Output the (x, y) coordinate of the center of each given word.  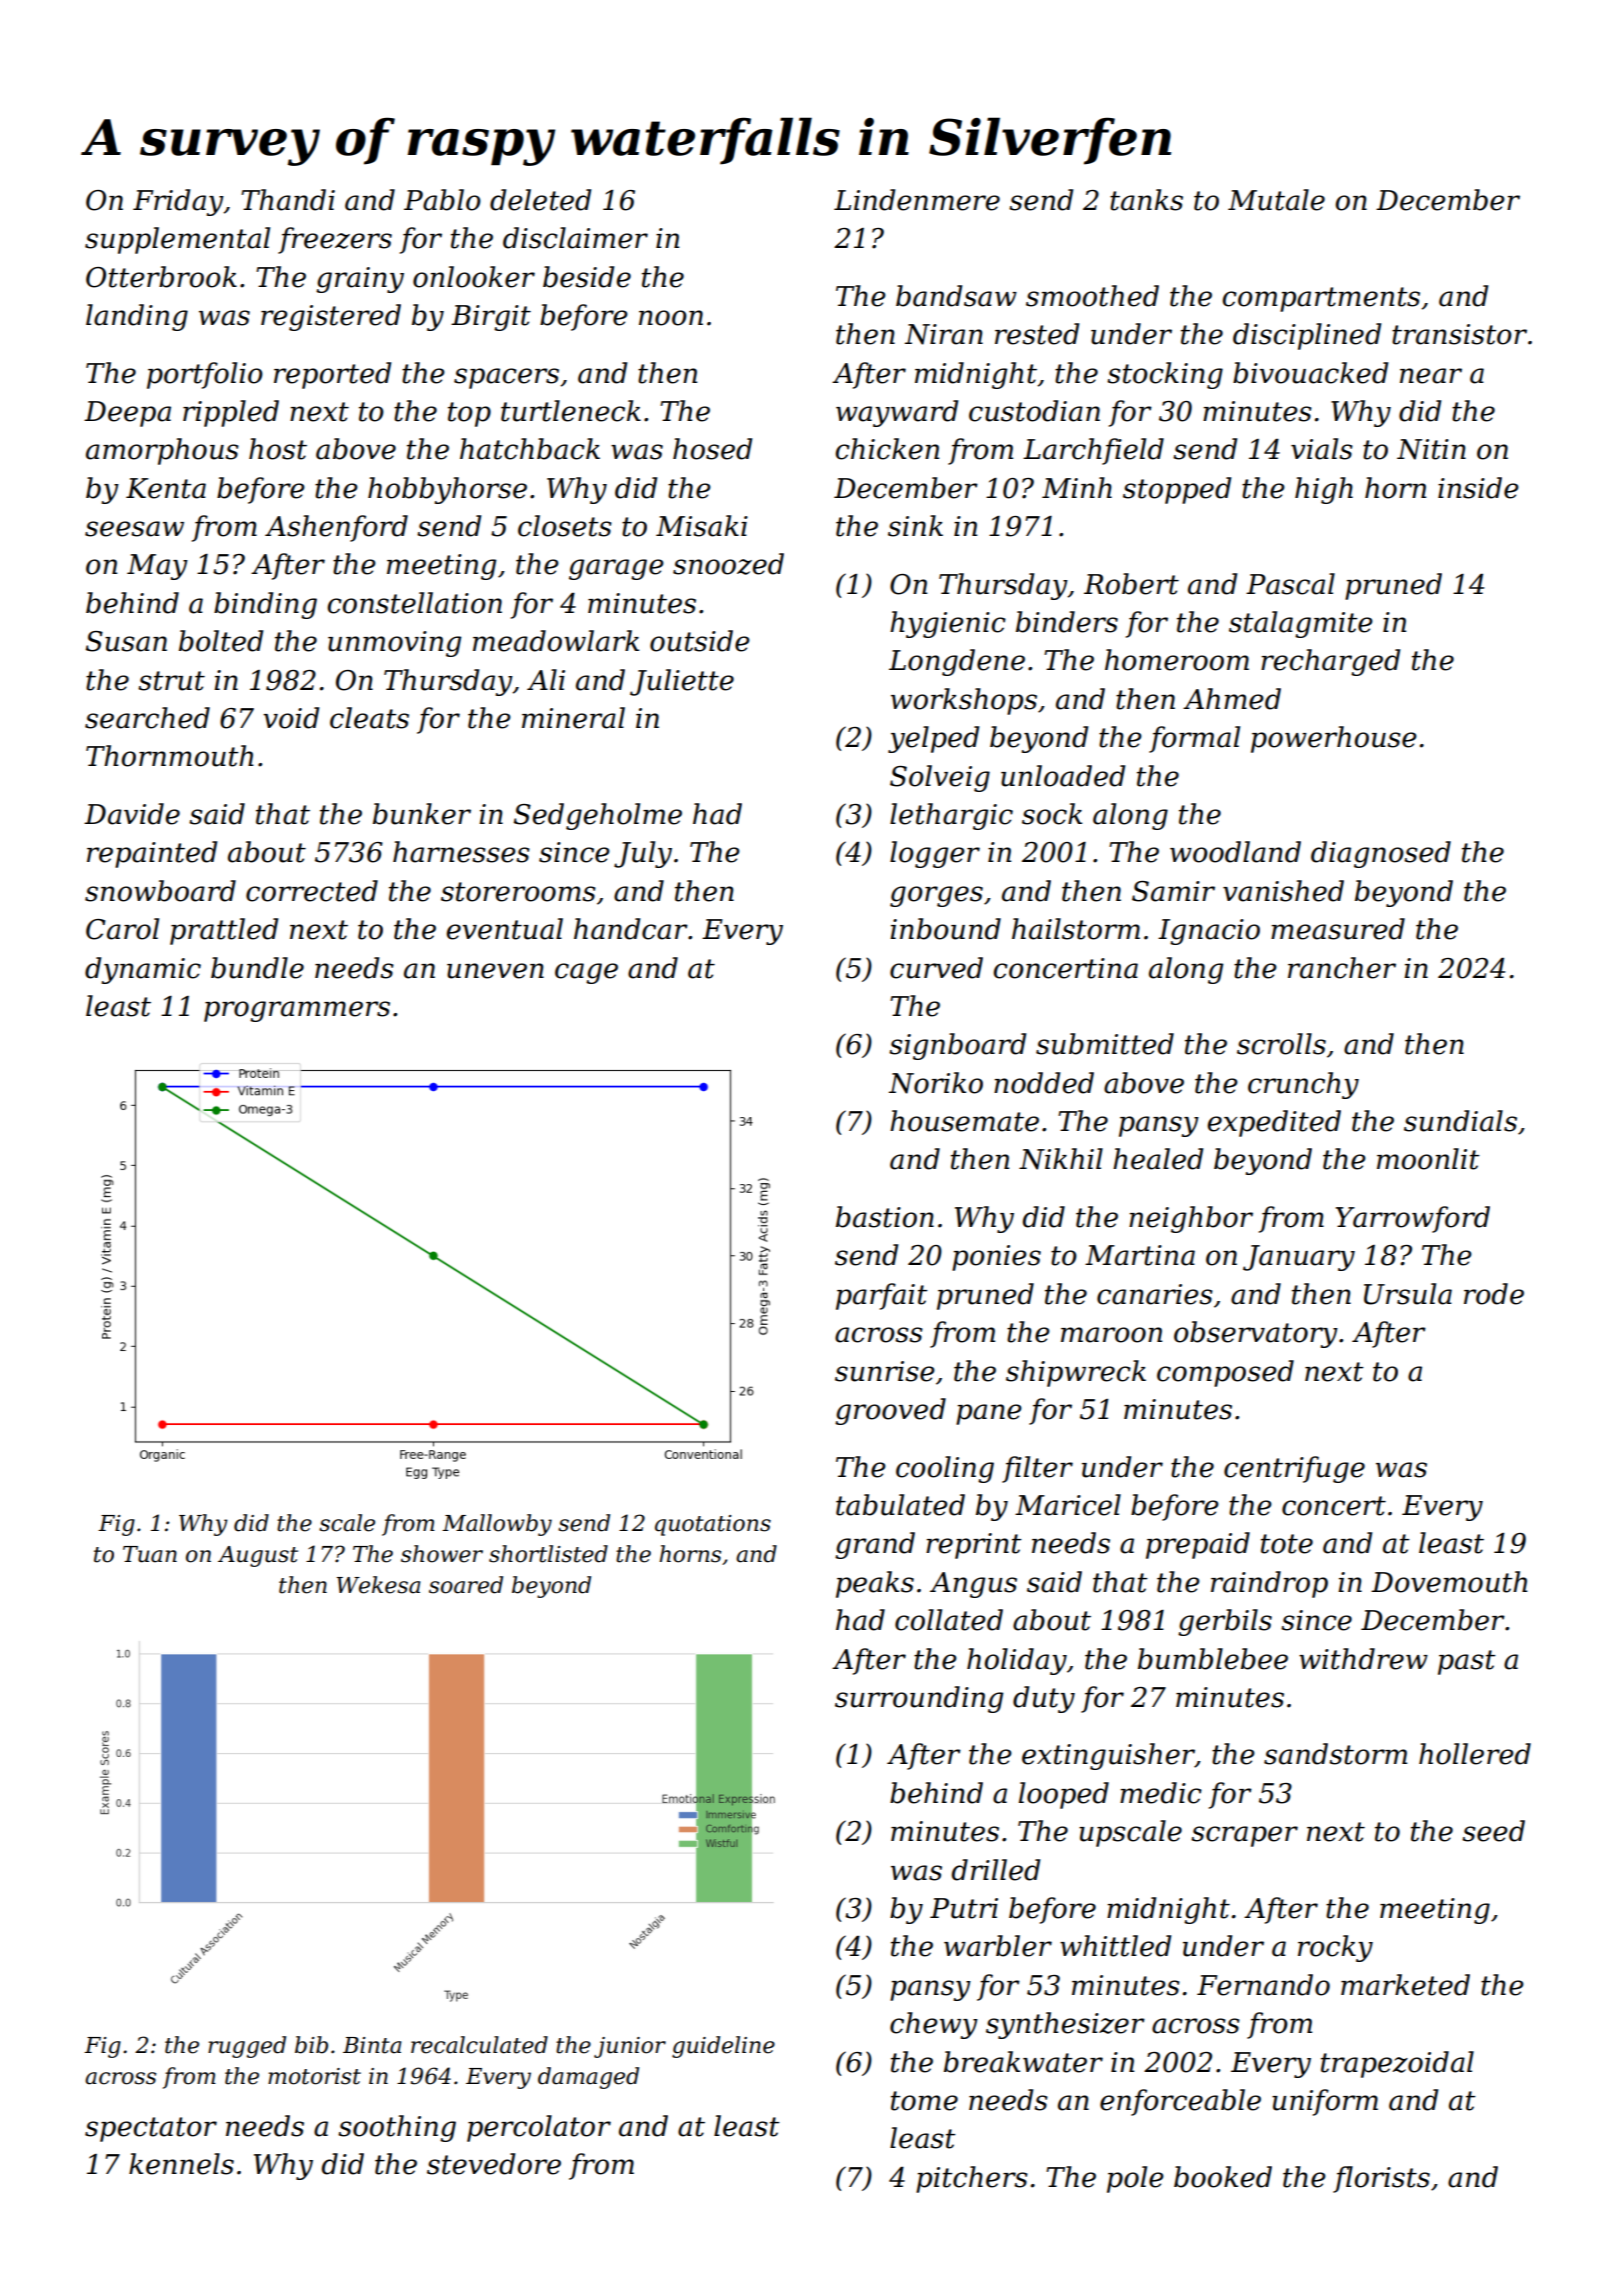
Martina (1140, 1255)
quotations (713, 1525)
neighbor (1191, 1219)
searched (147, 718)
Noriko (936, 1083)
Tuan (150, 1554)
